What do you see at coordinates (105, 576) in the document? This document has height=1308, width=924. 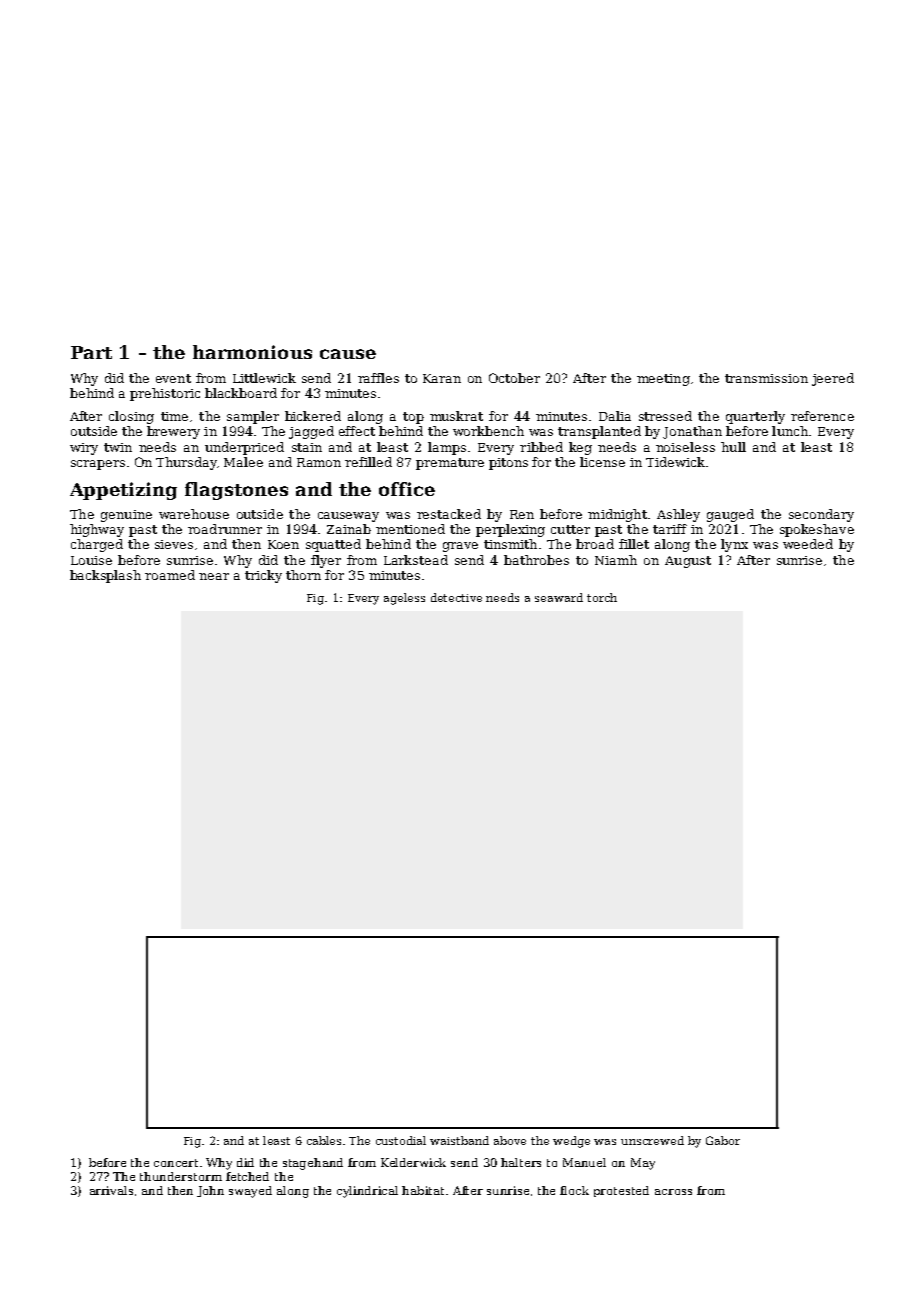 I see `backsplash` at bounding box center [105, 576].
